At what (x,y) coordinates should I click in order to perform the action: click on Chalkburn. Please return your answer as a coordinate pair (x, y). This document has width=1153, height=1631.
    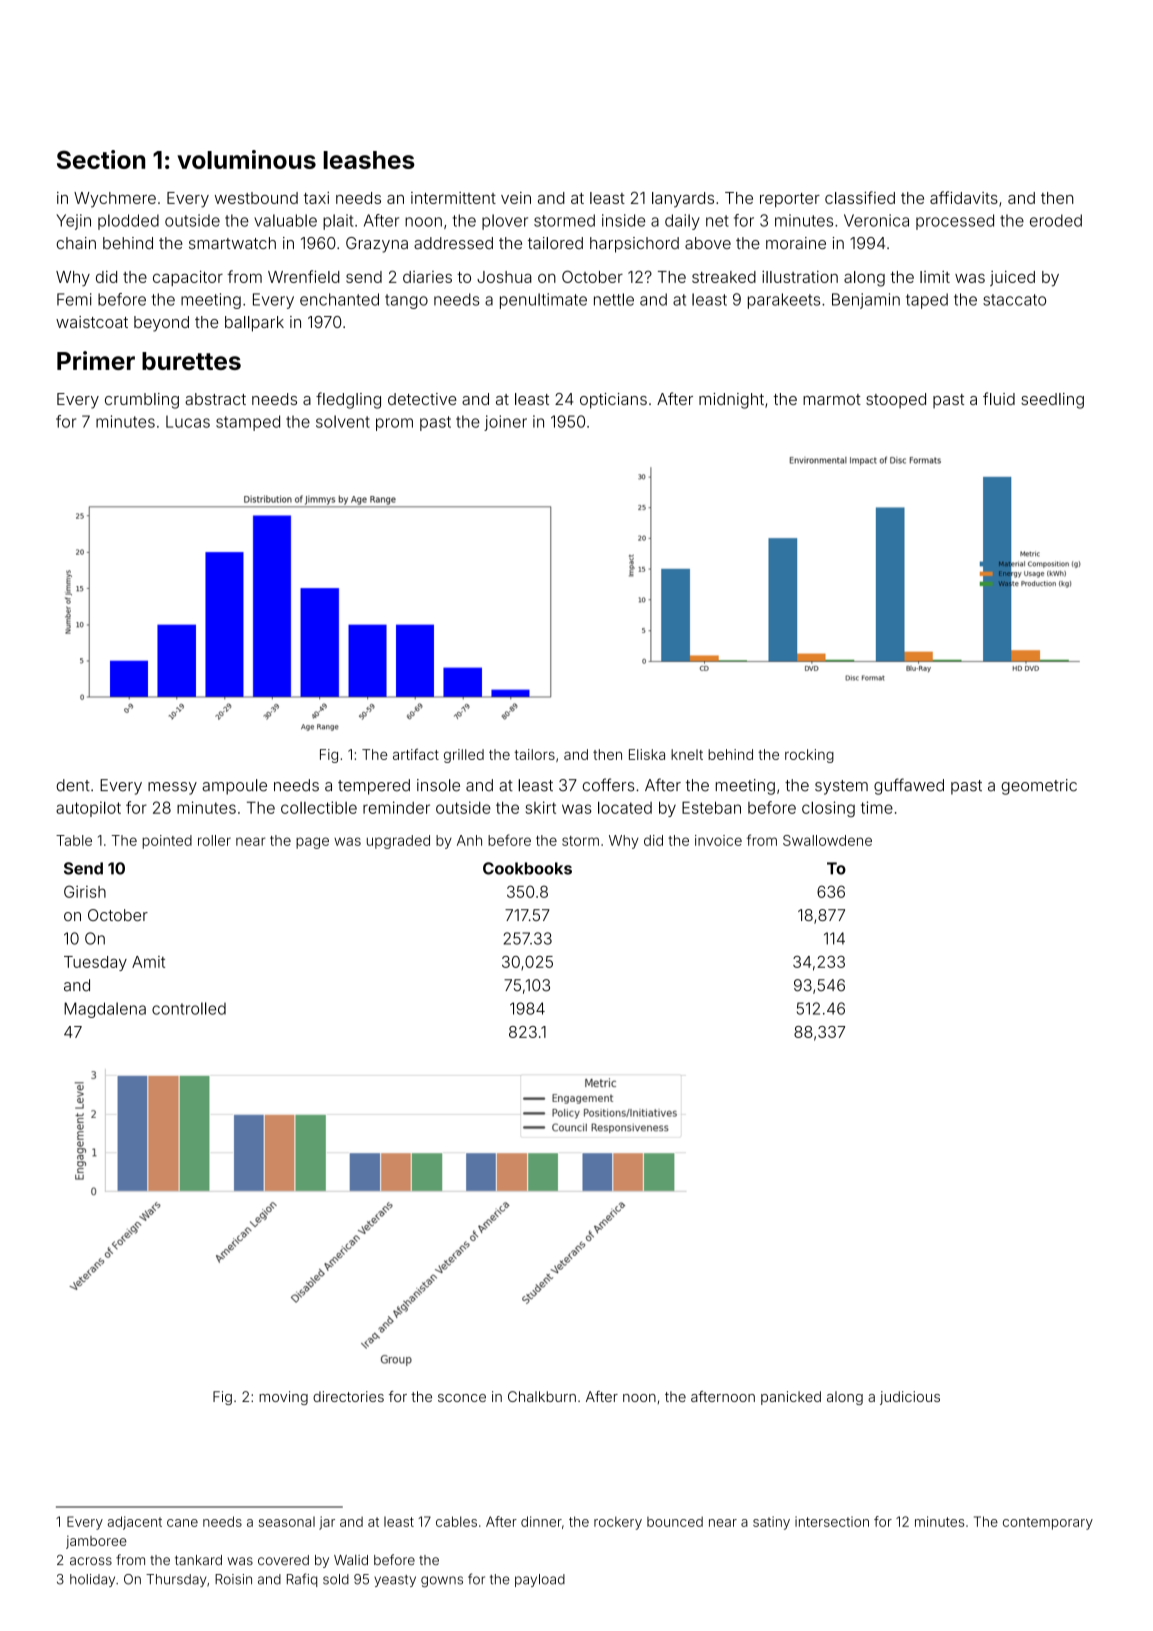
    Looking at the image, I should click on (542, 1396).
